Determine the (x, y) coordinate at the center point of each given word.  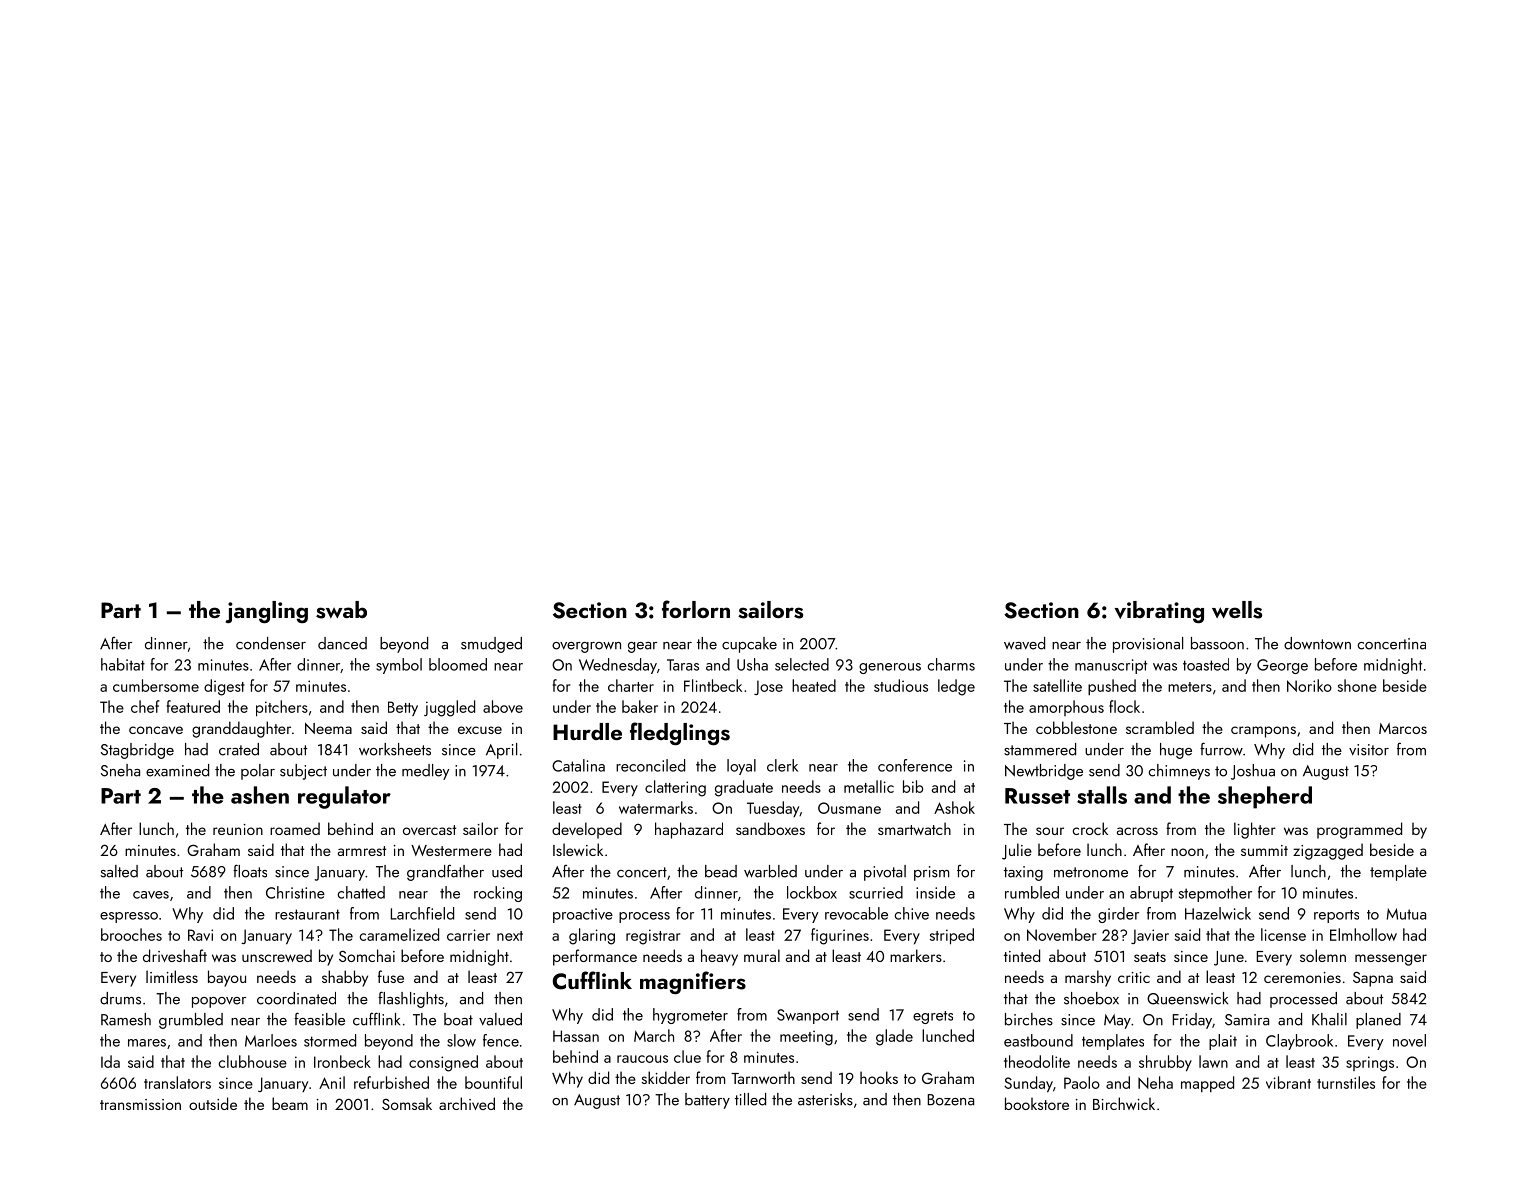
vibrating (1159, 612)
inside (935, 892)
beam (290, 1103)
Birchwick (1124, 1103)
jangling (267, 612)
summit (1264, 850)
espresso (129, 917)
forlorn (696, 609)
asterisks (825, 1099)
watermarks (656, 807)
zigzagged (1328, 851)
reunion (238, 829)
